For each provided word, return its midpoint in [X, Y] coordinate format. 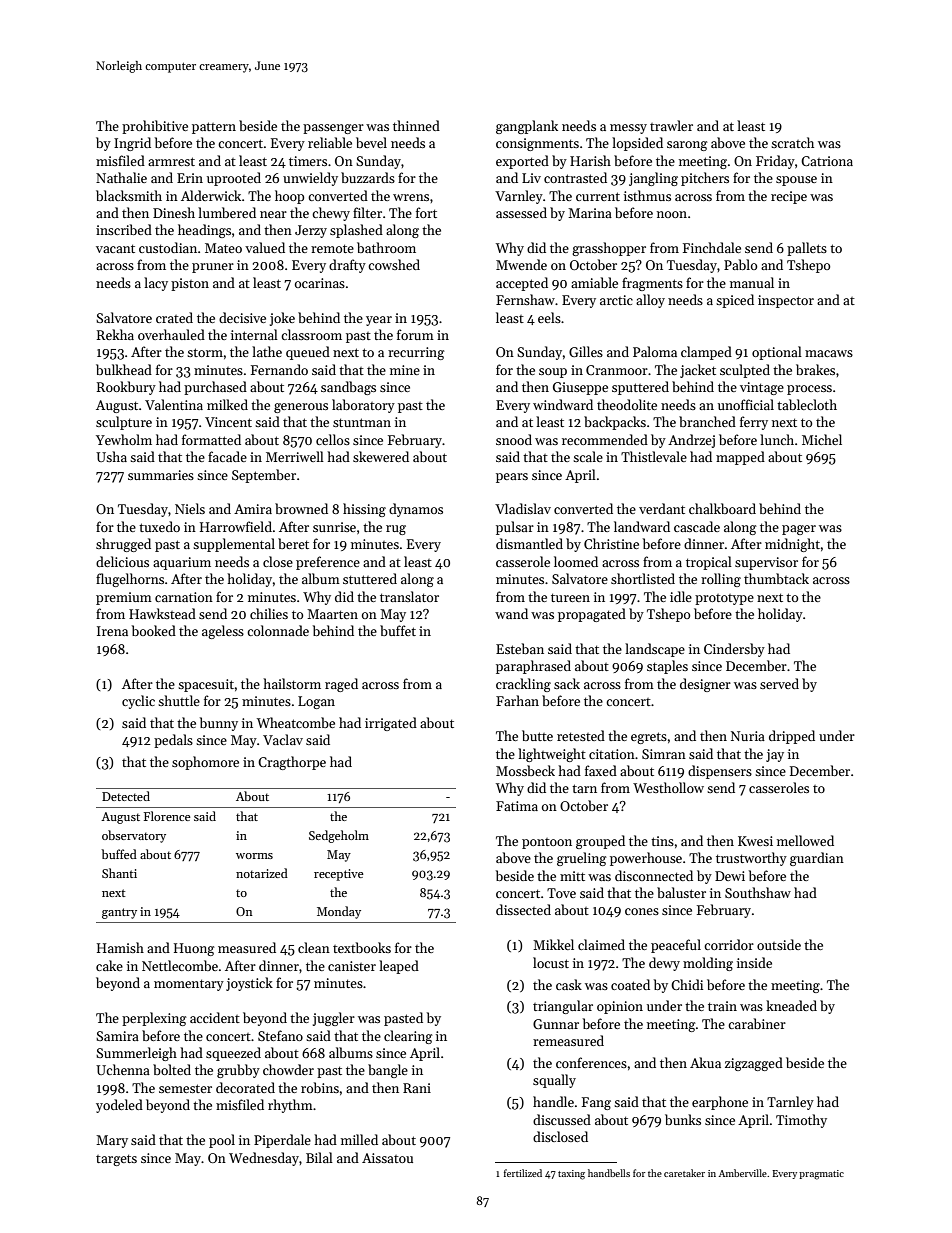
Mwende [521, 264]
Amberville [743, 1173]
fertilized [523, 1173]
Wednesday [264, 1159]
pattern [214, 128]
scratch [792, 142]
